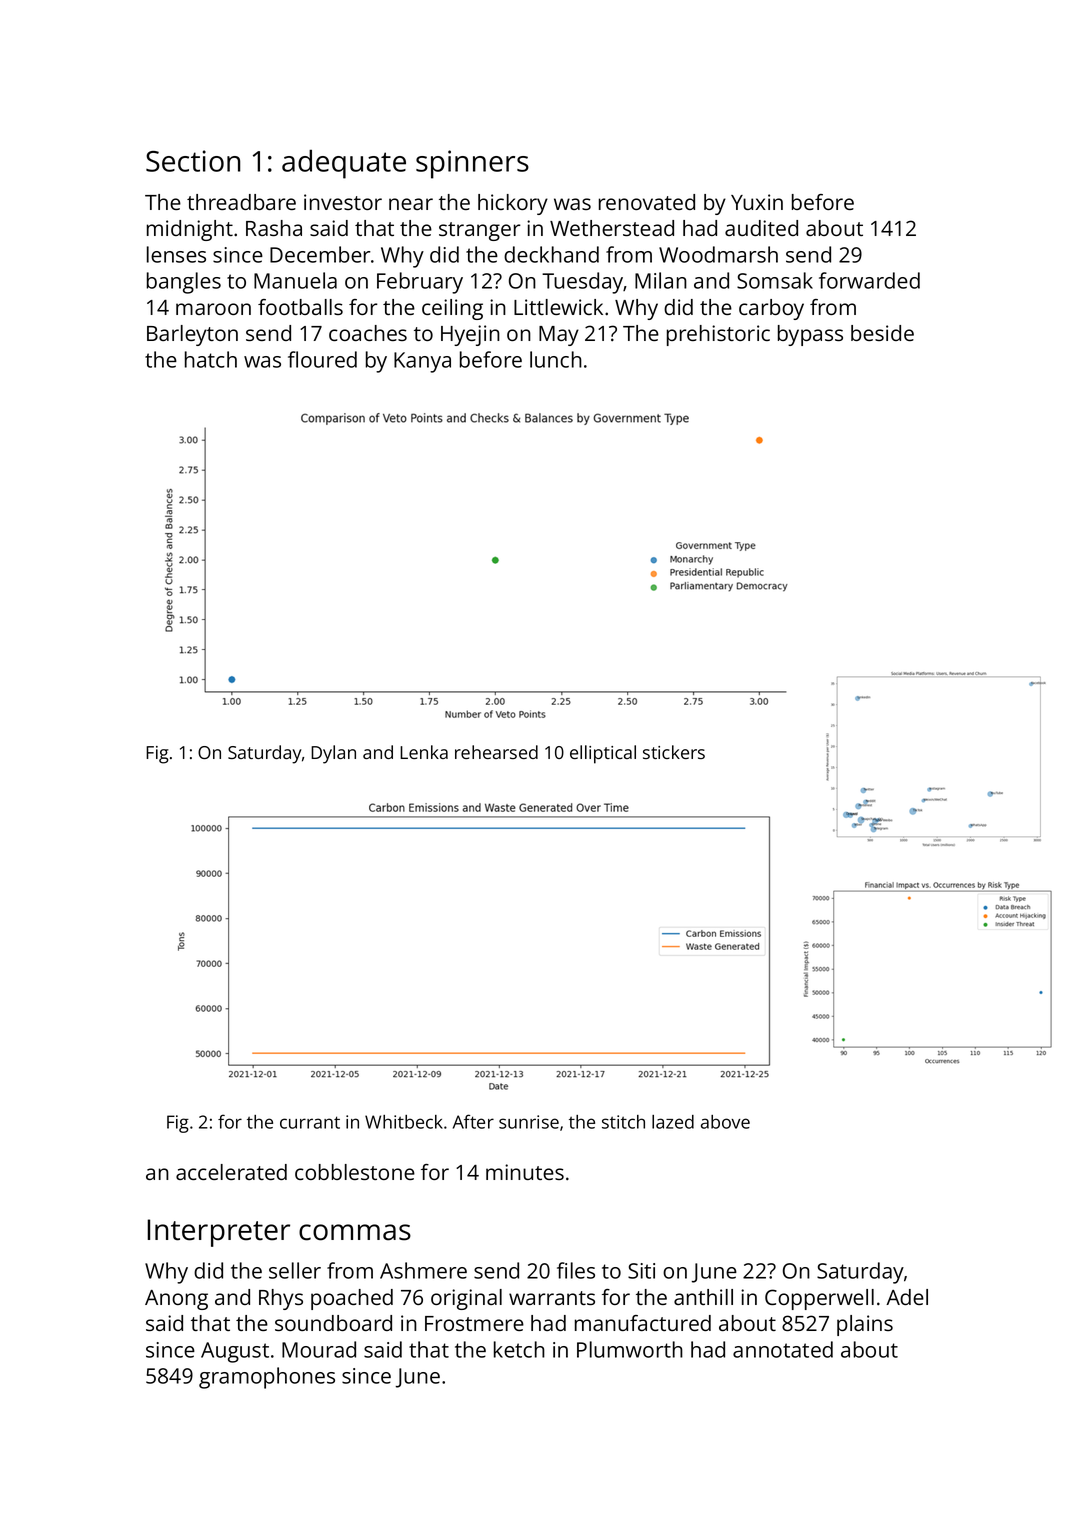 The height and width of the image is (1538, 1083). I want to click on audited, so click(761, 228).
